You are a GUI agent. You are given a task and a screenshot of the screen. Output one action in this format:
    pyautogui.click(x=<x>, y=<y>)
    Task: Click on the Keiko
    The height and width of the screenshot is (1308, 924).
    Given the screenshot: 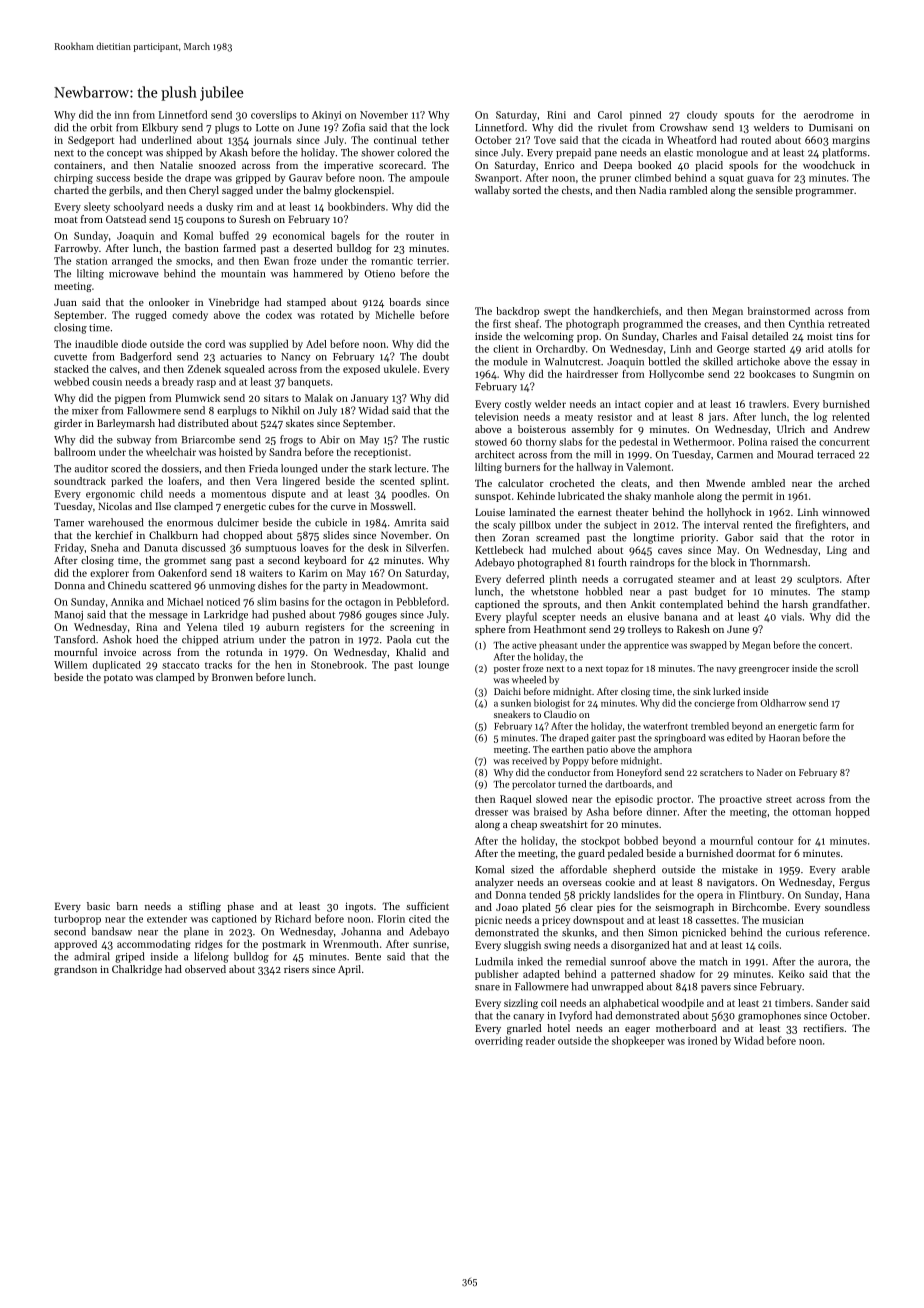 What is the action you would take?
    pyautogui.click(x=791, y=974)
